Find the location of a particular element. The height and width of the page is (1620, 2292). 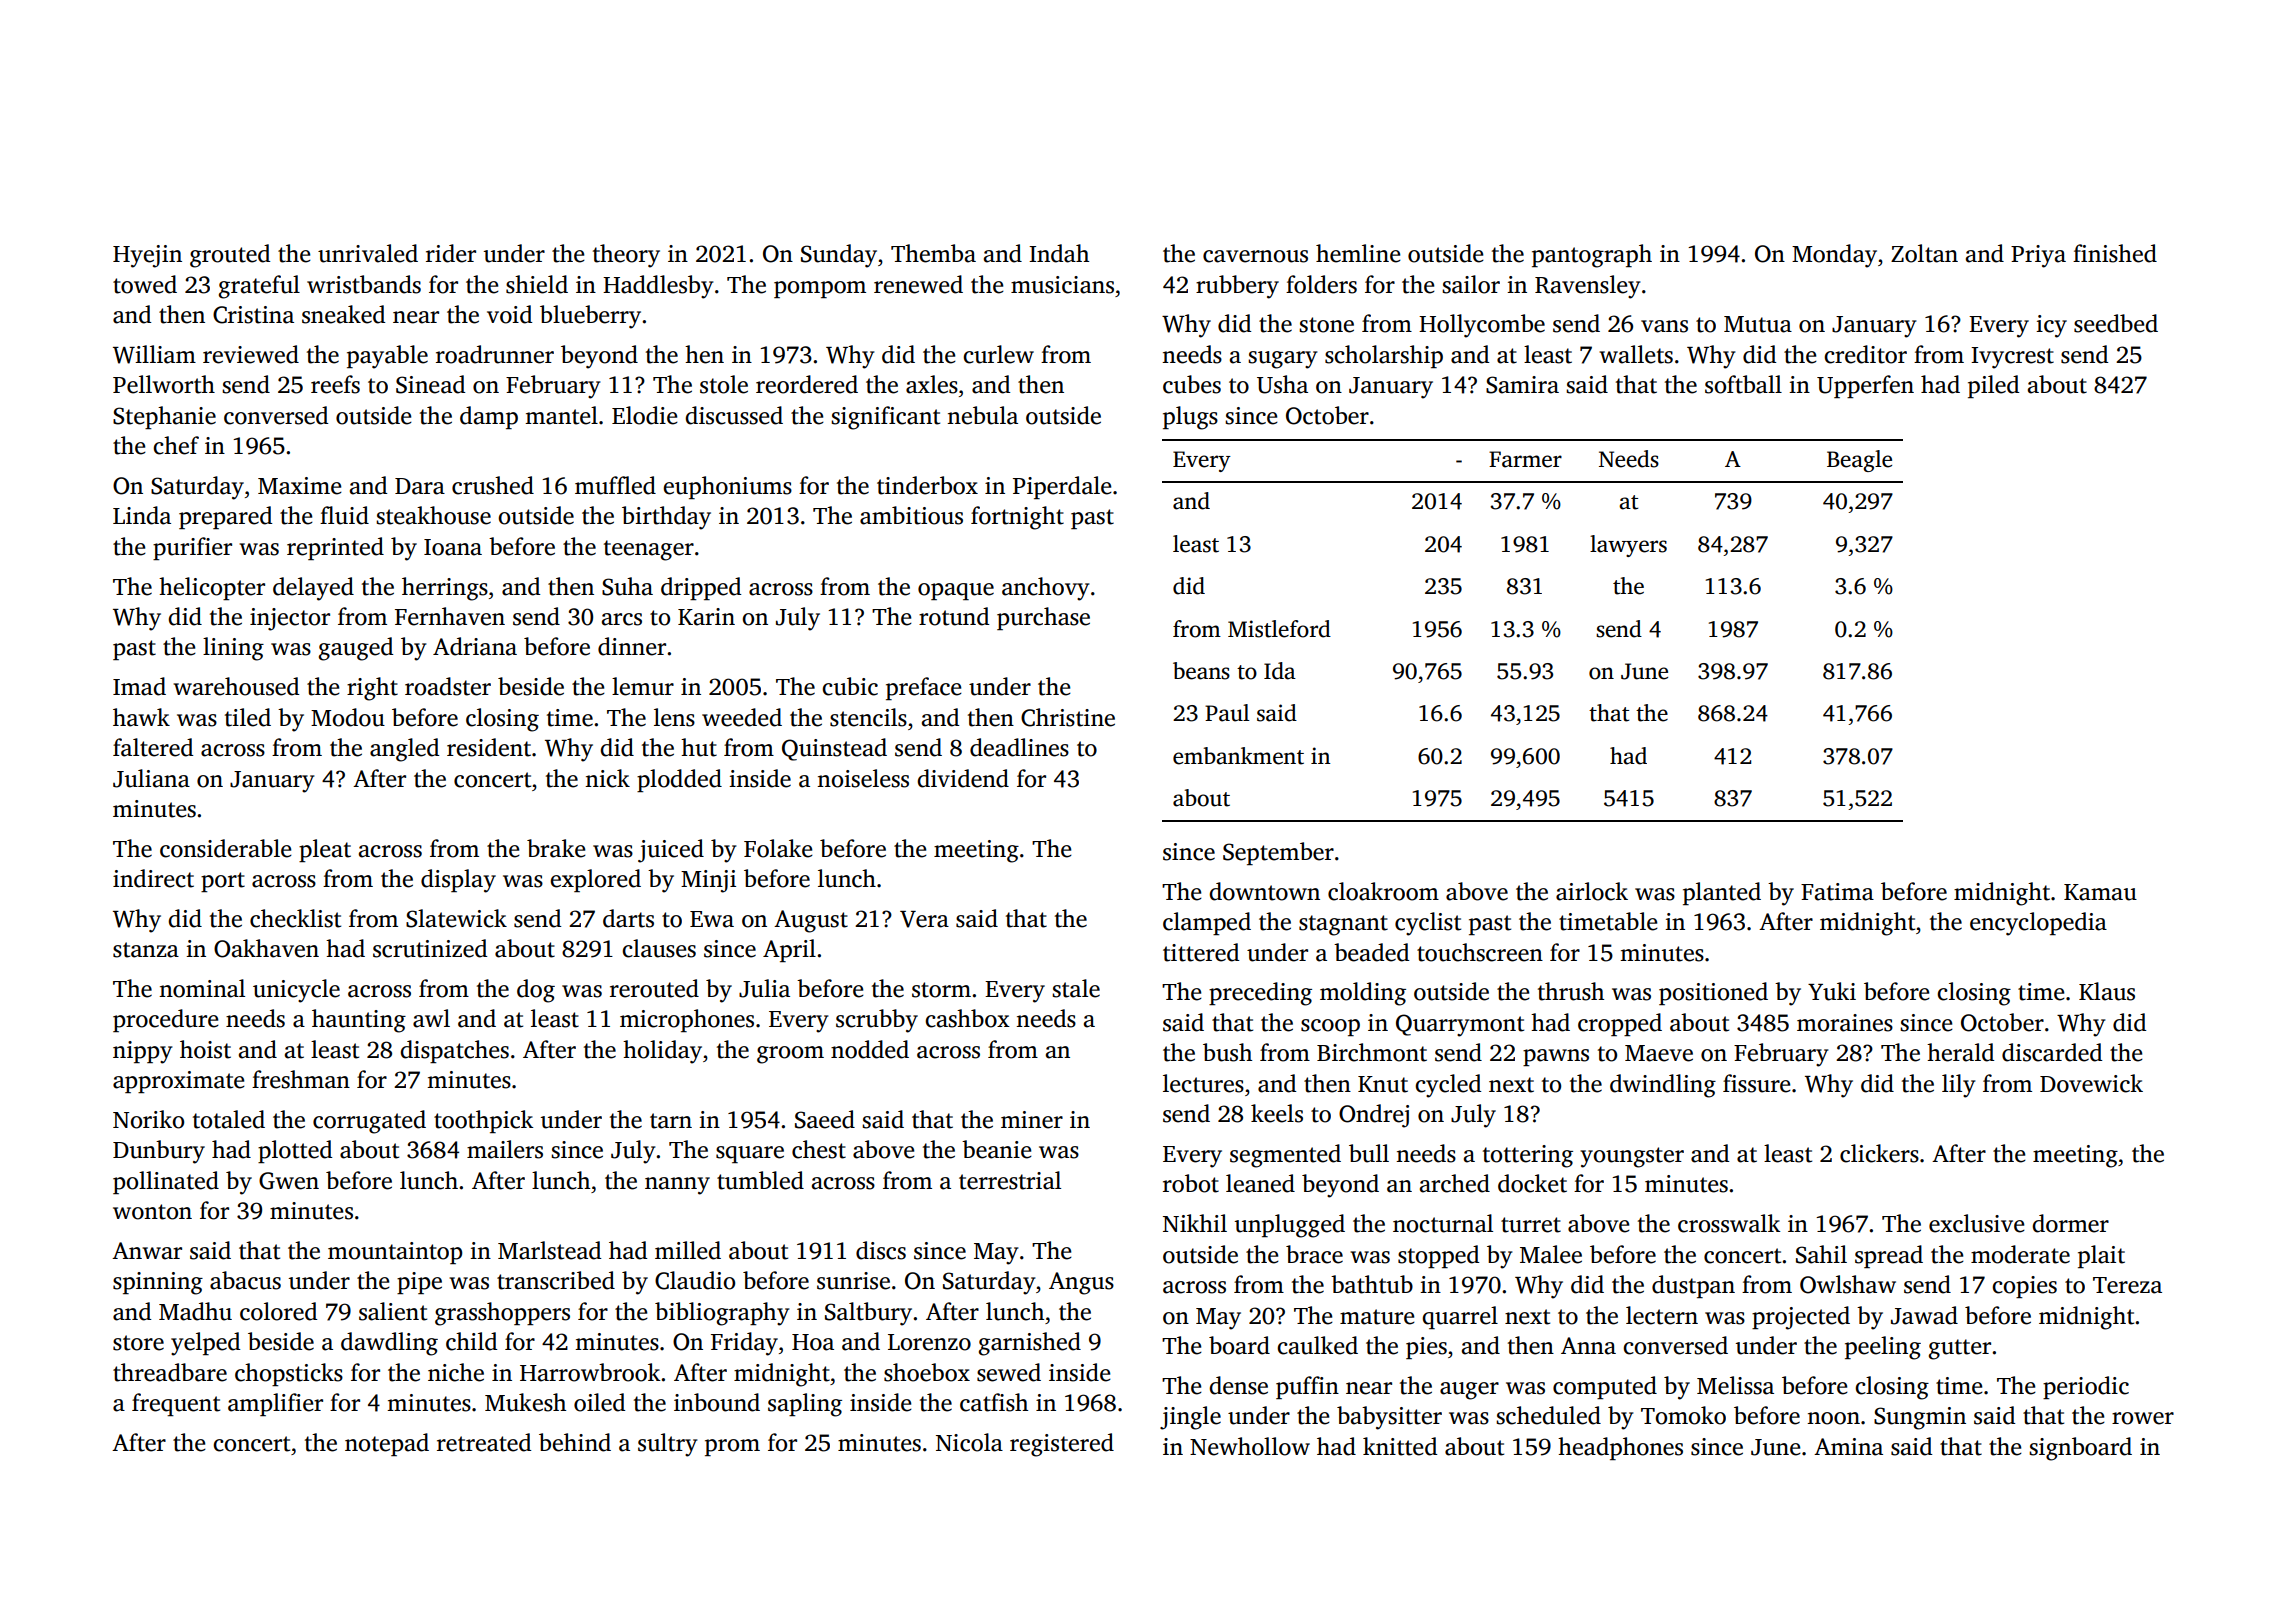

pantograph is located at coordinates (1592, 256).
